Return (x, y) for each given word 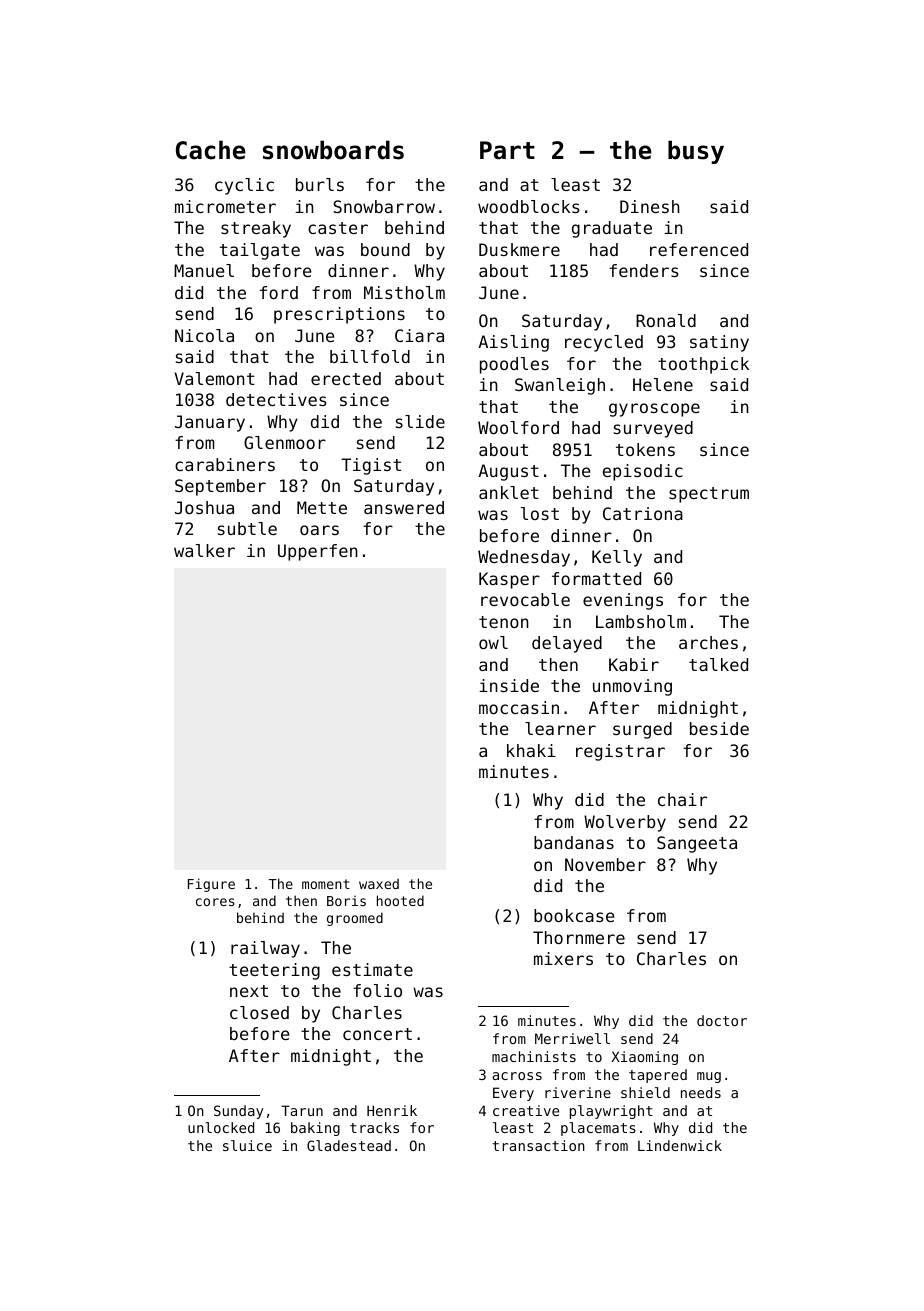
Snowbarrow (384, 206)
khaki (531, 750)
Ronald (666, 320)
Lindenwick (680, 1145)
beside (719, 728)
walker (204, 550)
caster (338, 228)
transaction (538, 1145)
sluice (247, 1145)
